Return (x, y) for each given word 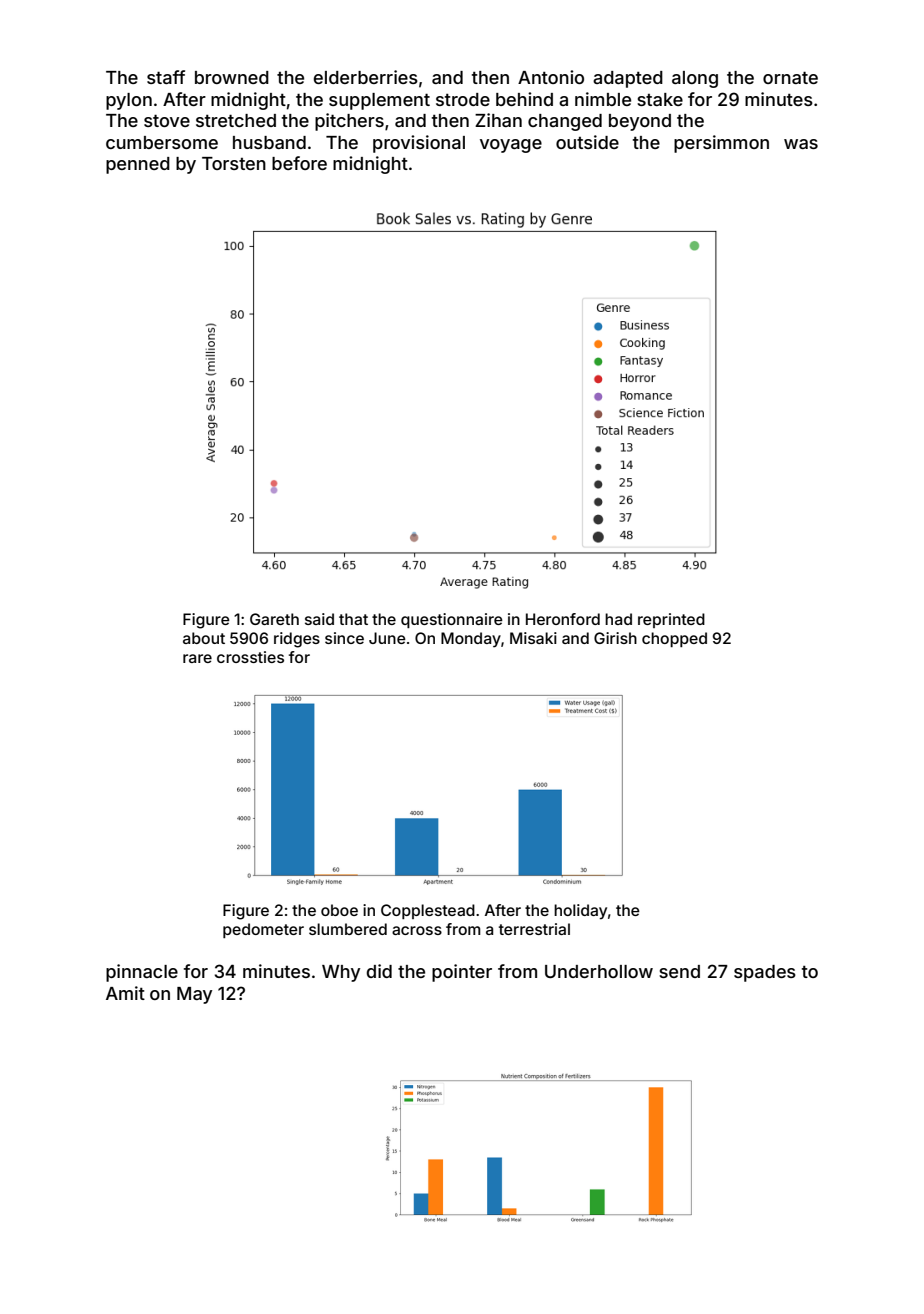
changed (565, 122)
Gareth (274, 619)
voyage (511, 146)
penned (138, 165)
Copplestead (428, 911)
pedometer (263, 930)
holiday (580, 912)
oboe (339, 910)
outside (587, 142)
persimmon (721, 144)
